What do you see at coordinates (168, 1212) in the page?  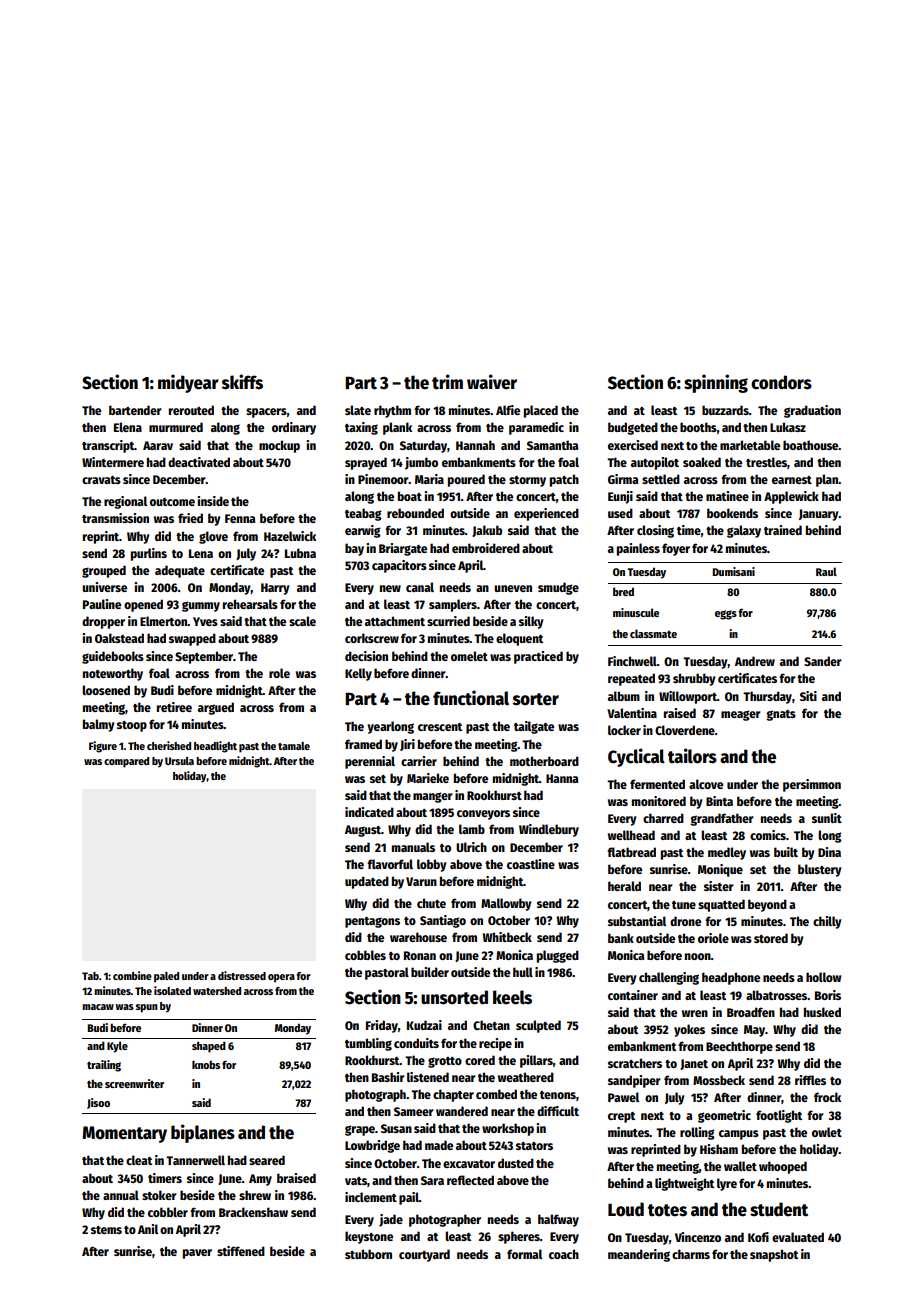 I see `cobbler` at bounding box center [168, 1212].
